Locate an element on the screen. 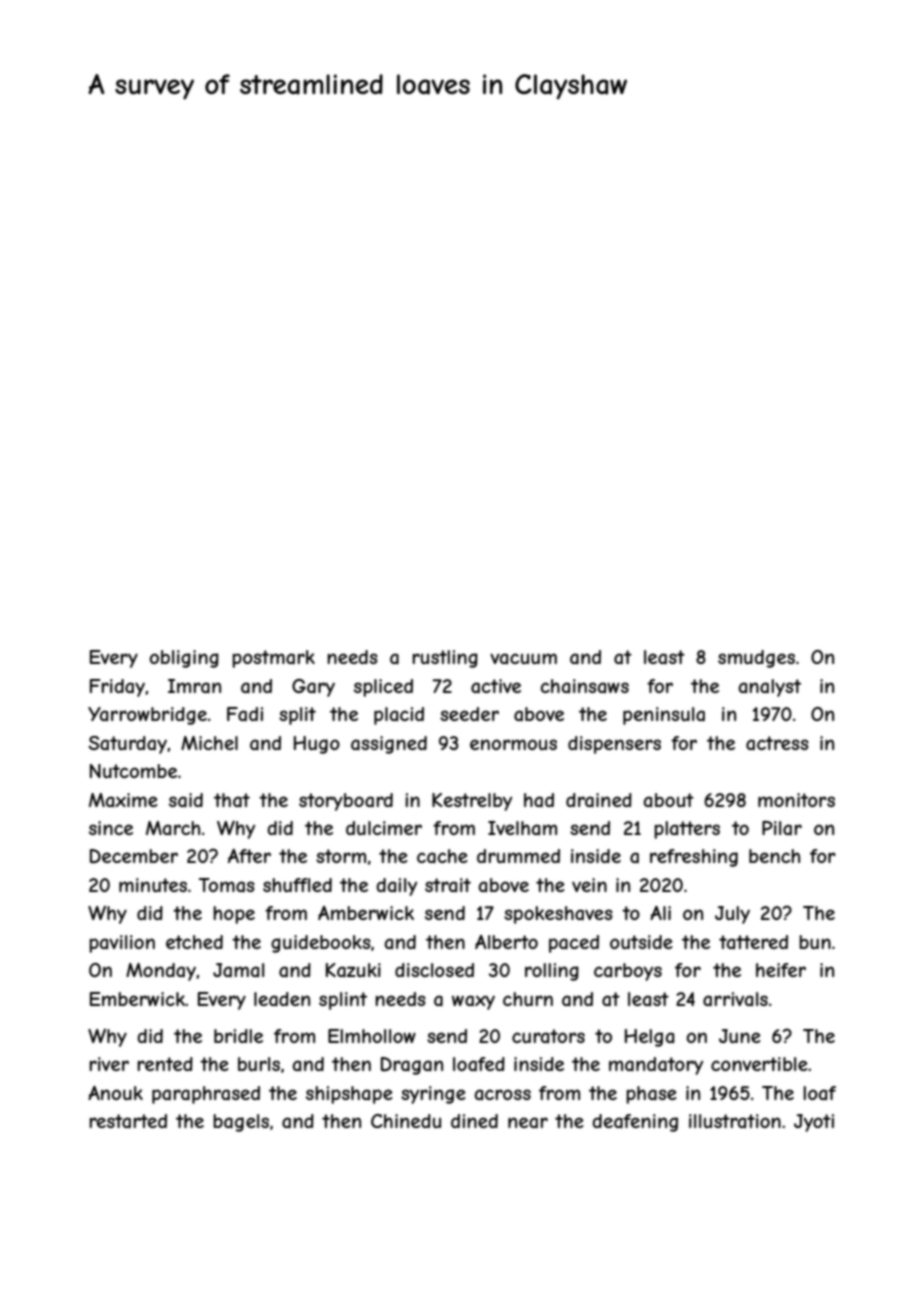 The width and height of the screenshot is (924, 1311). Alberto is located at coordinates (506, 942).
